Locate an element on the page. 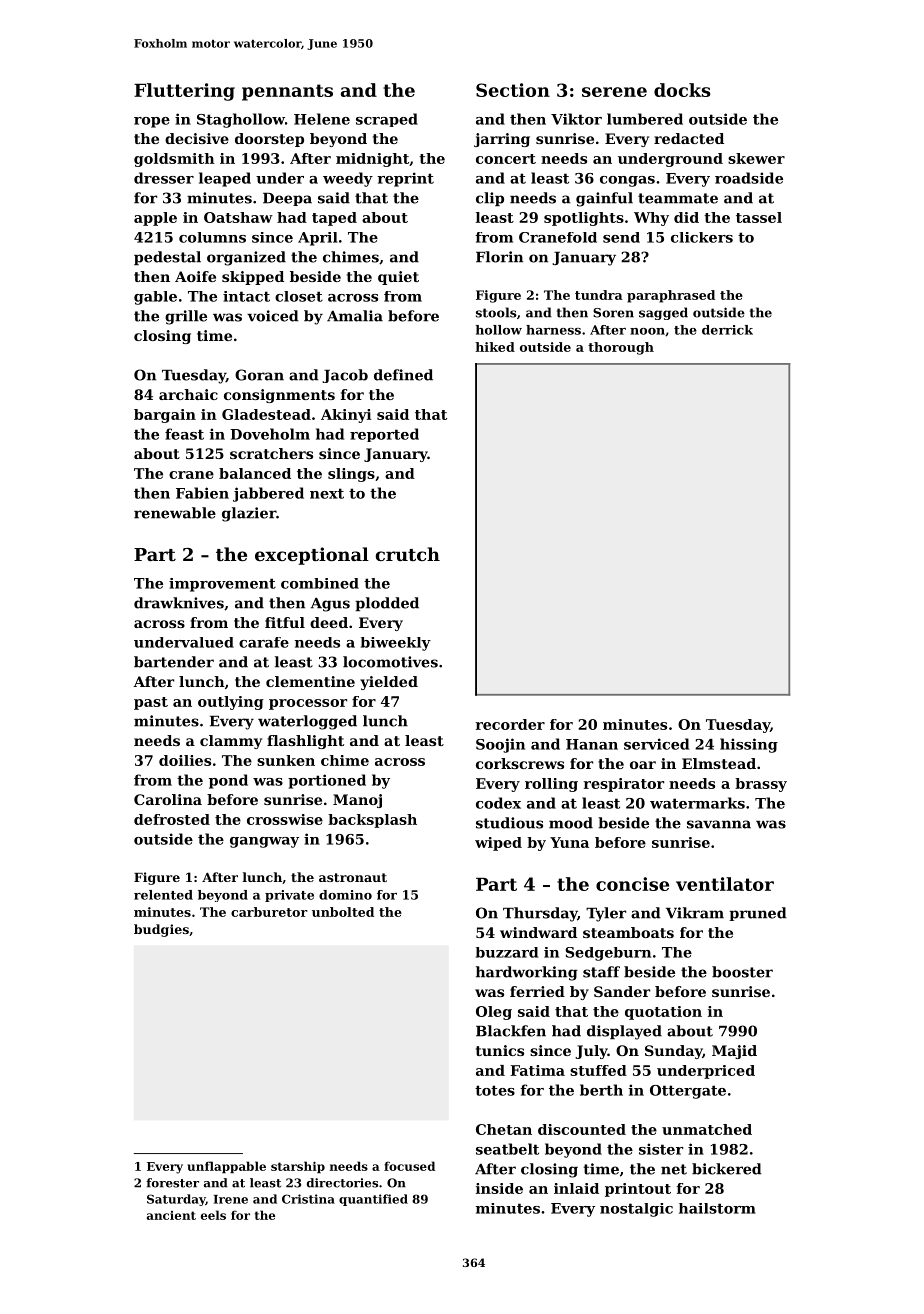 The height and width of the document is (1314, 924). Vikram is located at coordinates (695, 913).
